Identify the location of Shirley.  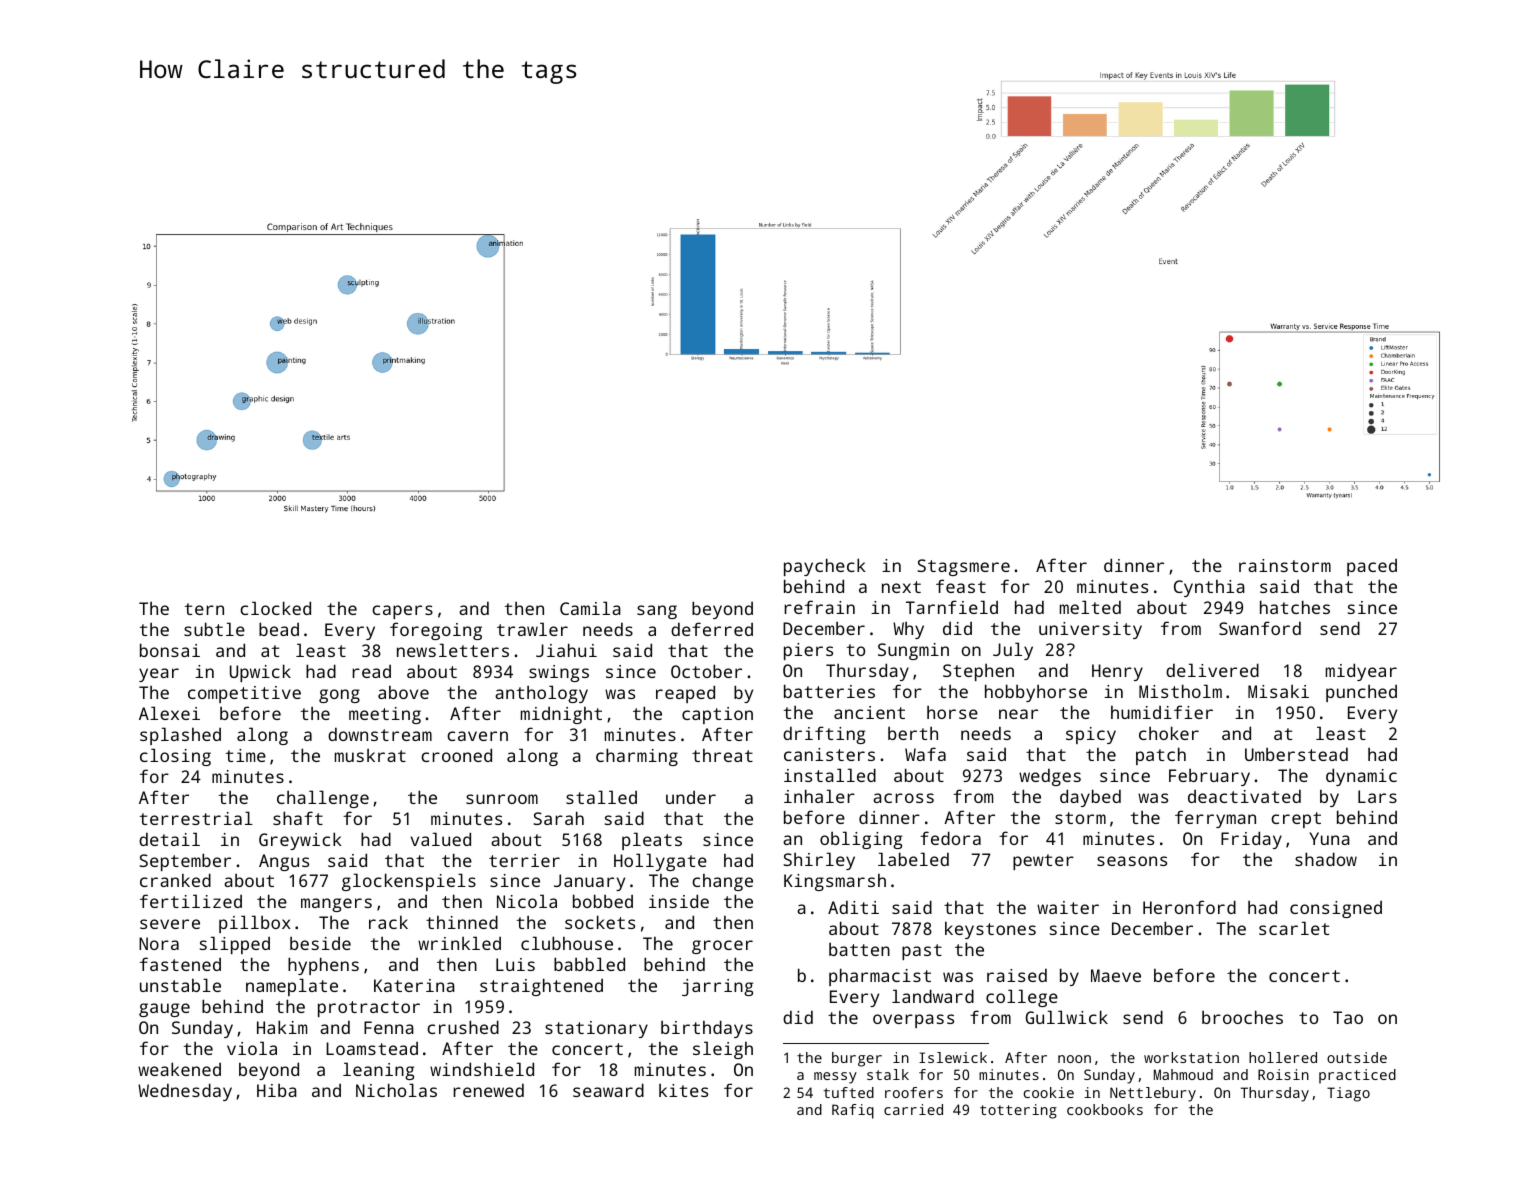
(819, 861).
